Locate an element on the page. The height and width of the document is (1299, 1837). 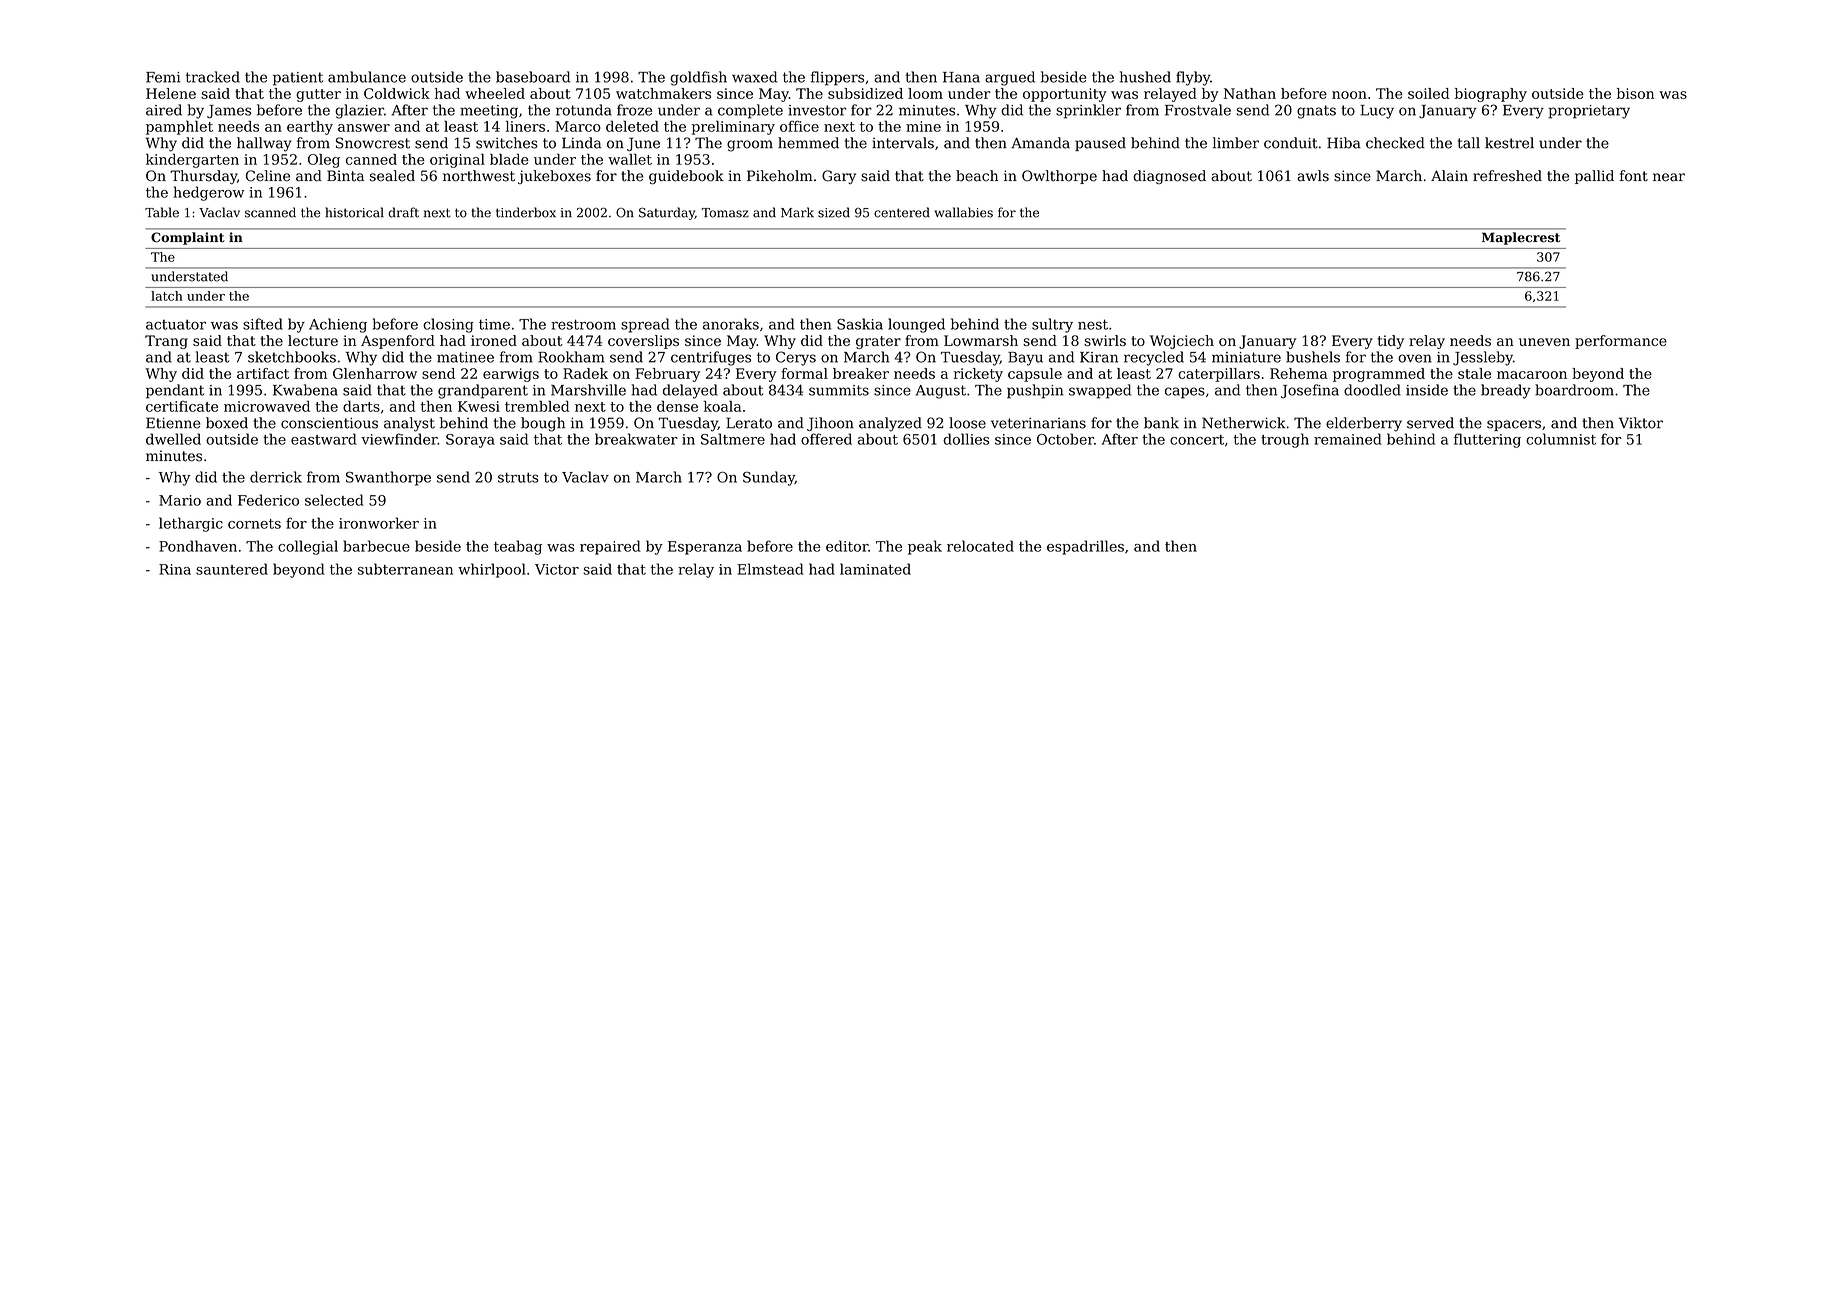
biography is located at coordinates (1491, 95).
